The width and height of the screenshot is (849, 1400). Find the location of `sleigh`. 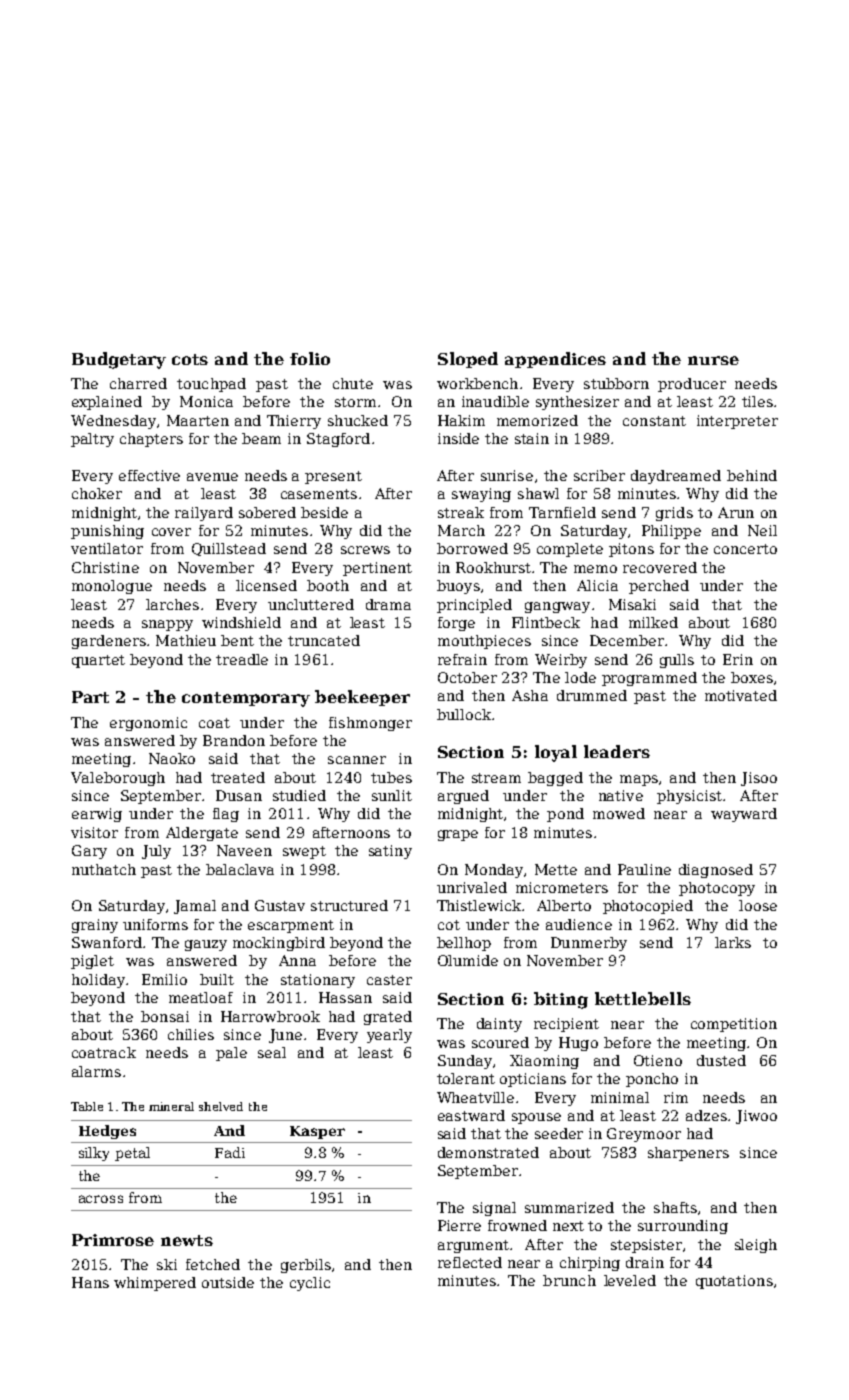

sleigh is located at coordinates (756, 1246).
